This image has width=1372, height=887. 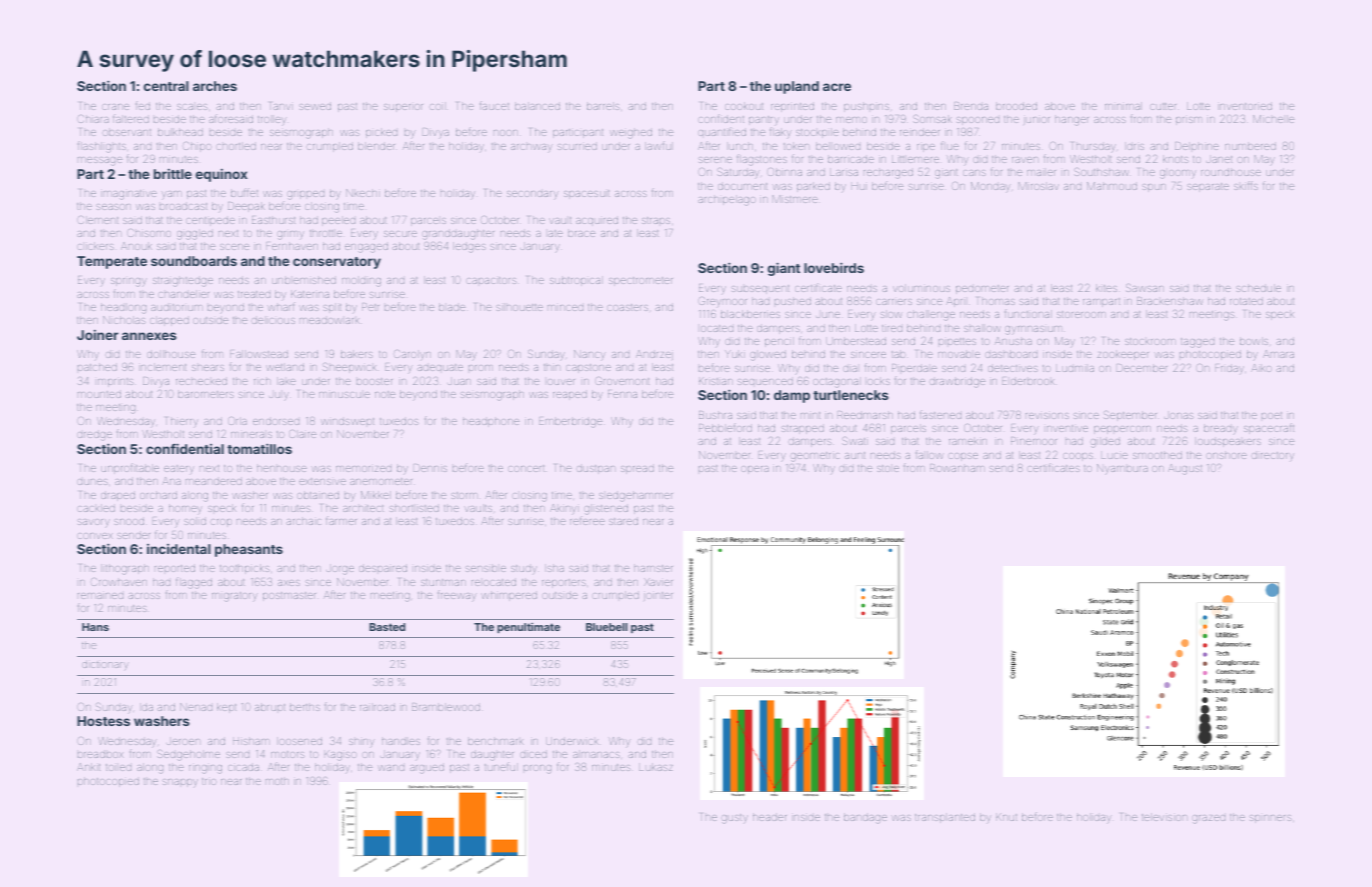 What do you see at coordinates (797, 87) in the image?
I see `upland` at bounding box center [797, 87].
